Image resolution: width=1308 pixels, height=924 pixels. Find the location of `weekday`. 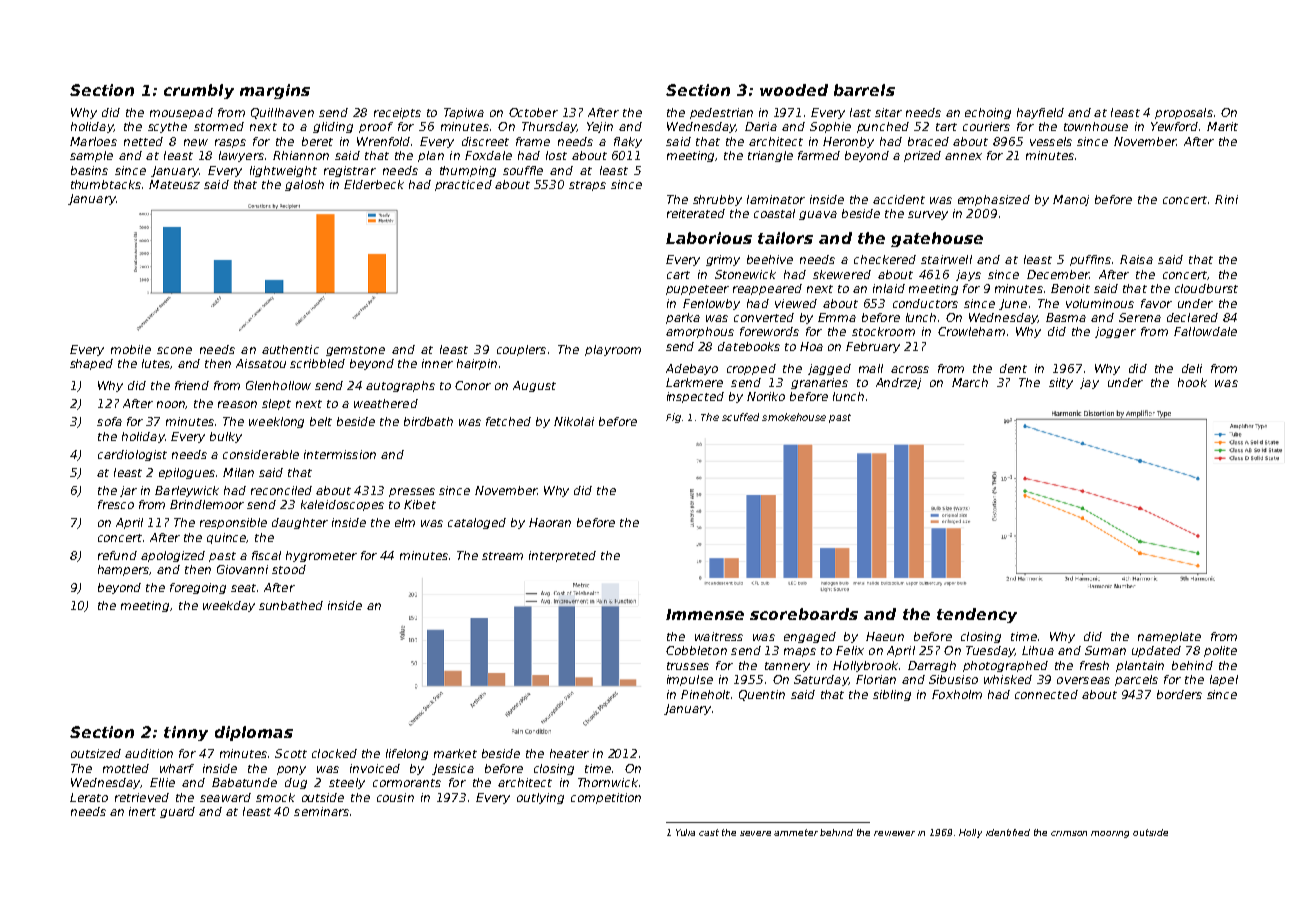

weekday is located at coordinates (229, 606).
